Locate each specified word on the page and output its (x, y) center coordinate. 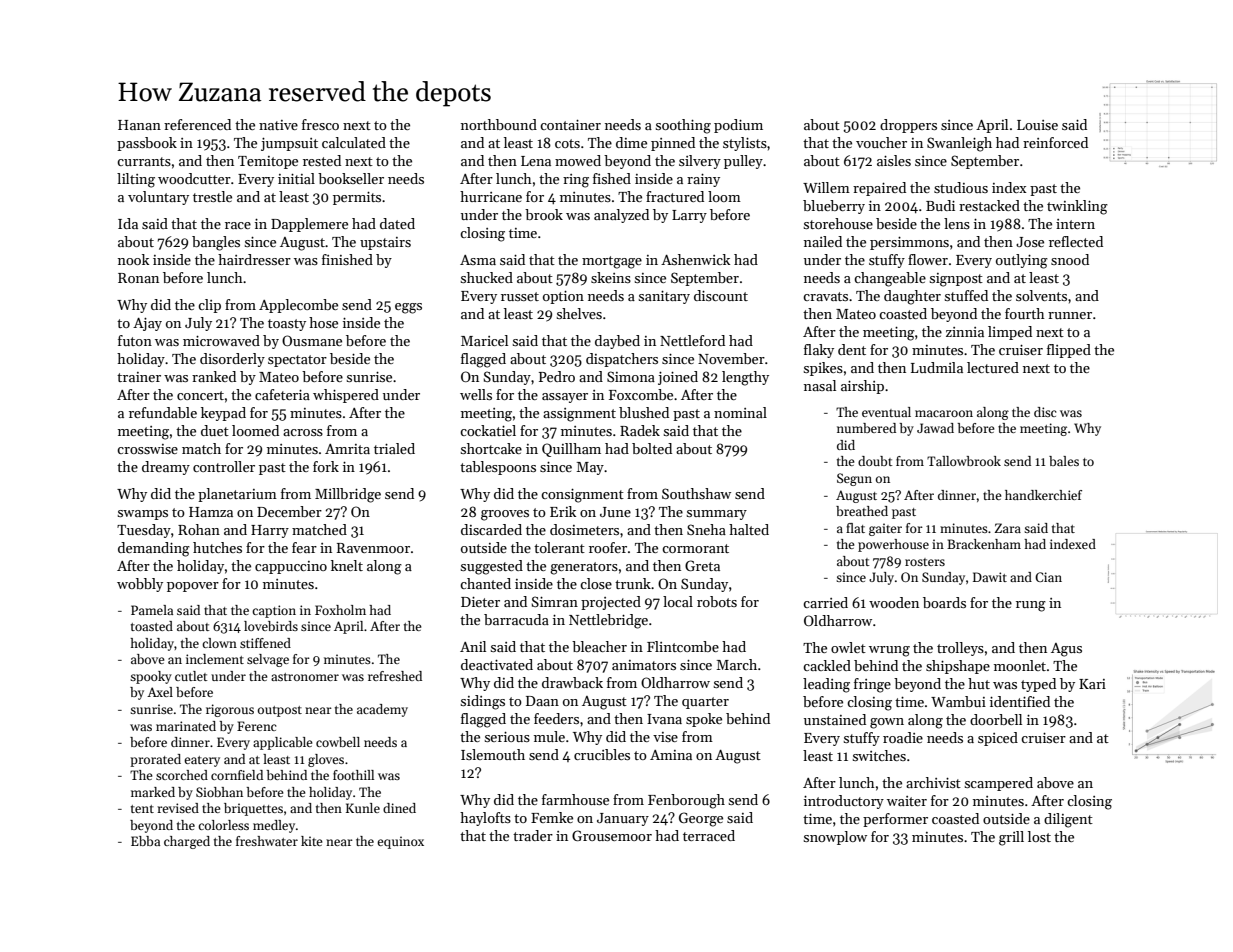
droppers (908, 126)
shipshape (958, 667)
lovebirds (271, 626)
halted (749, 529)
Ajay (147, 324)
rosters (925, 562)
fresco (320, 124)
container (570, 124)
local (678, 601)
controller (224, 466)
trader (533, 835)
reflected (1076, 241)
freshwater (267, 841)
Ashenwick (695, 259)
